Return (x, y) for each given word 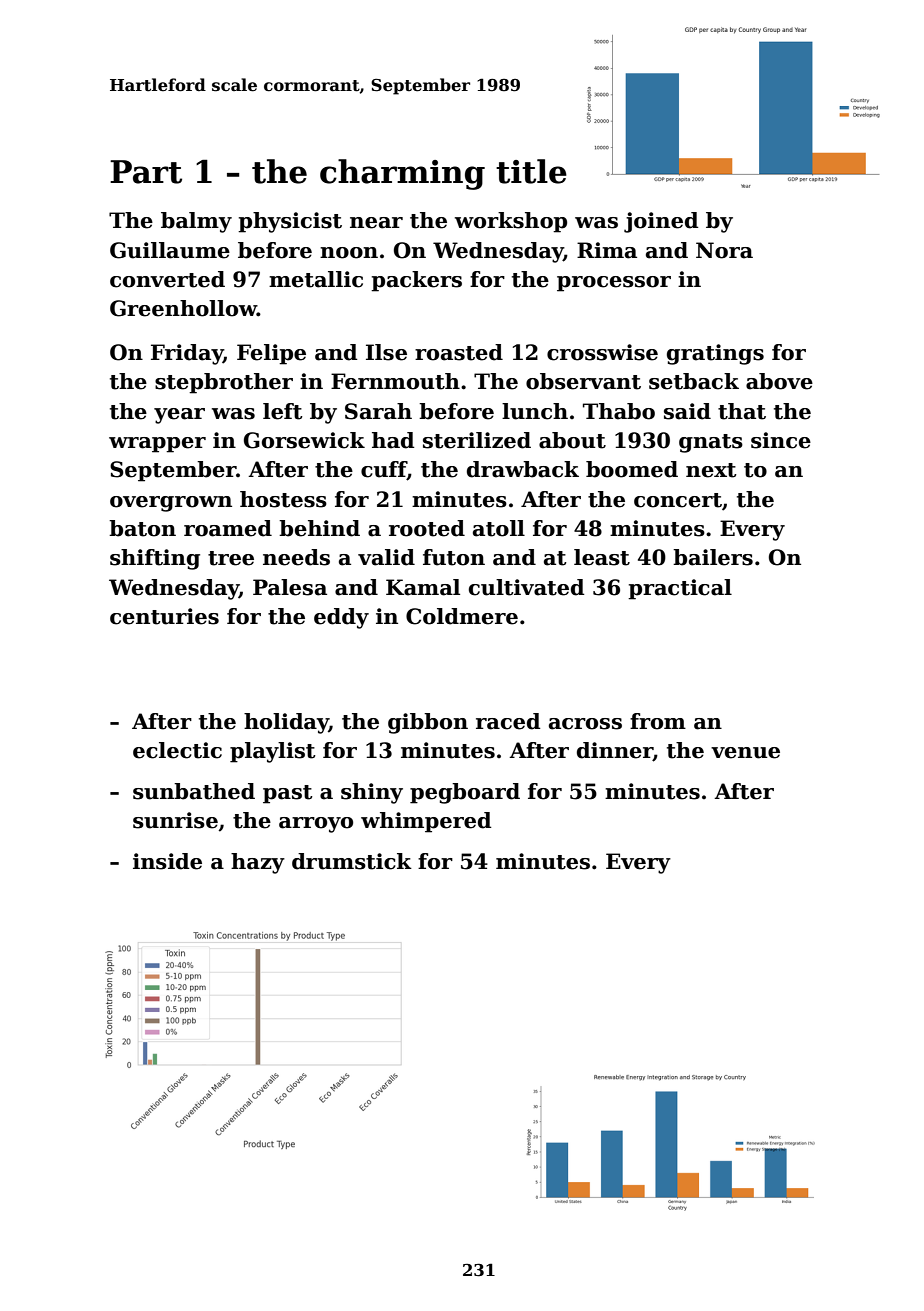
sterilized (477, 440)
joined (661, 222)
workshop (511, 222)
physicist (290, 222)
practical (680, 589)
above (779, 381)
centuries (164, 616)
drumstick (352, 861)
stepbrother (224, 383)
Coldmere (462, 616)
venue (745, 753)
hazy (258, 863)
